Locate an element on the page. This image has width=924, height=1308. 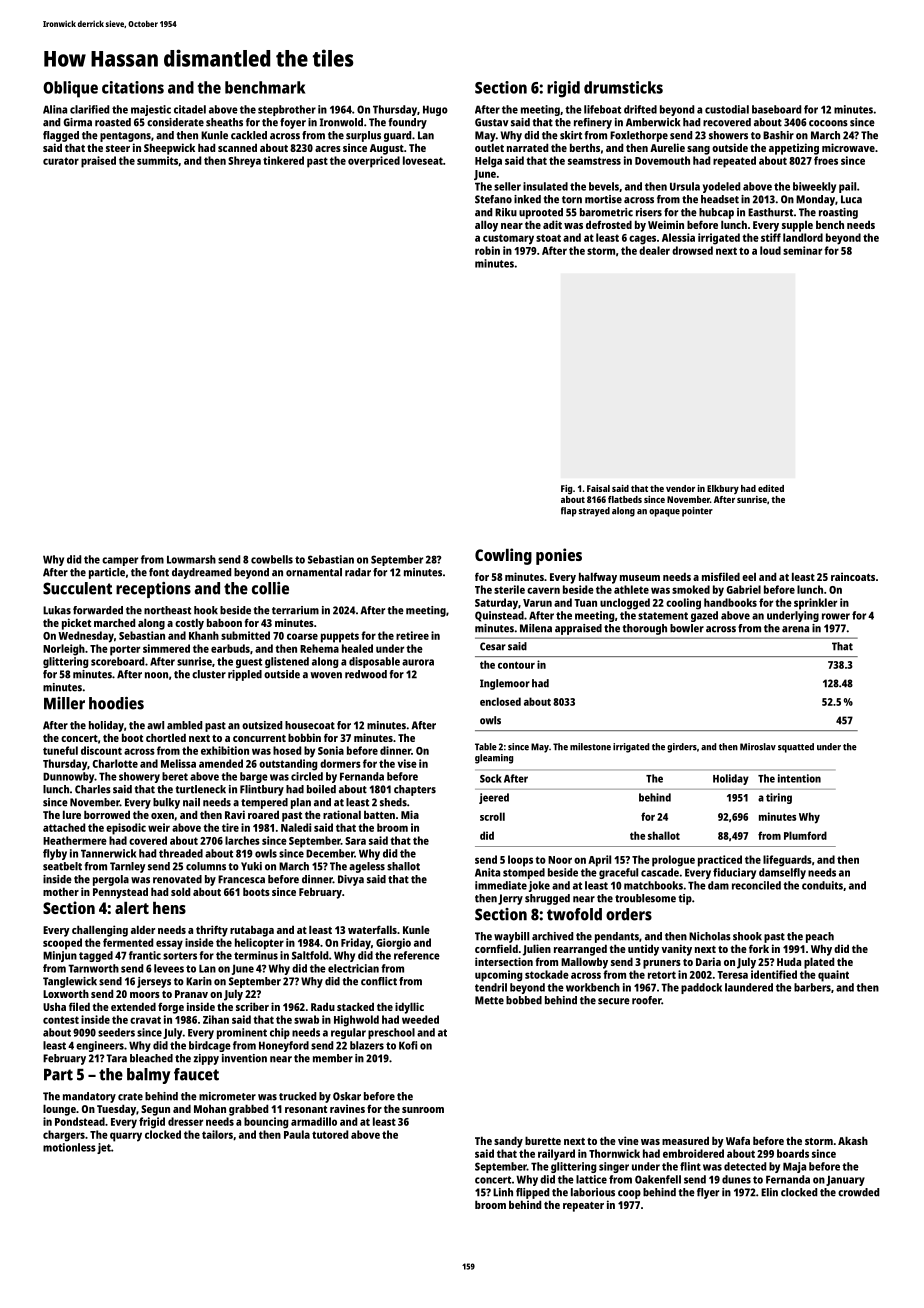
seminar is located at coordinates (802, 250).
